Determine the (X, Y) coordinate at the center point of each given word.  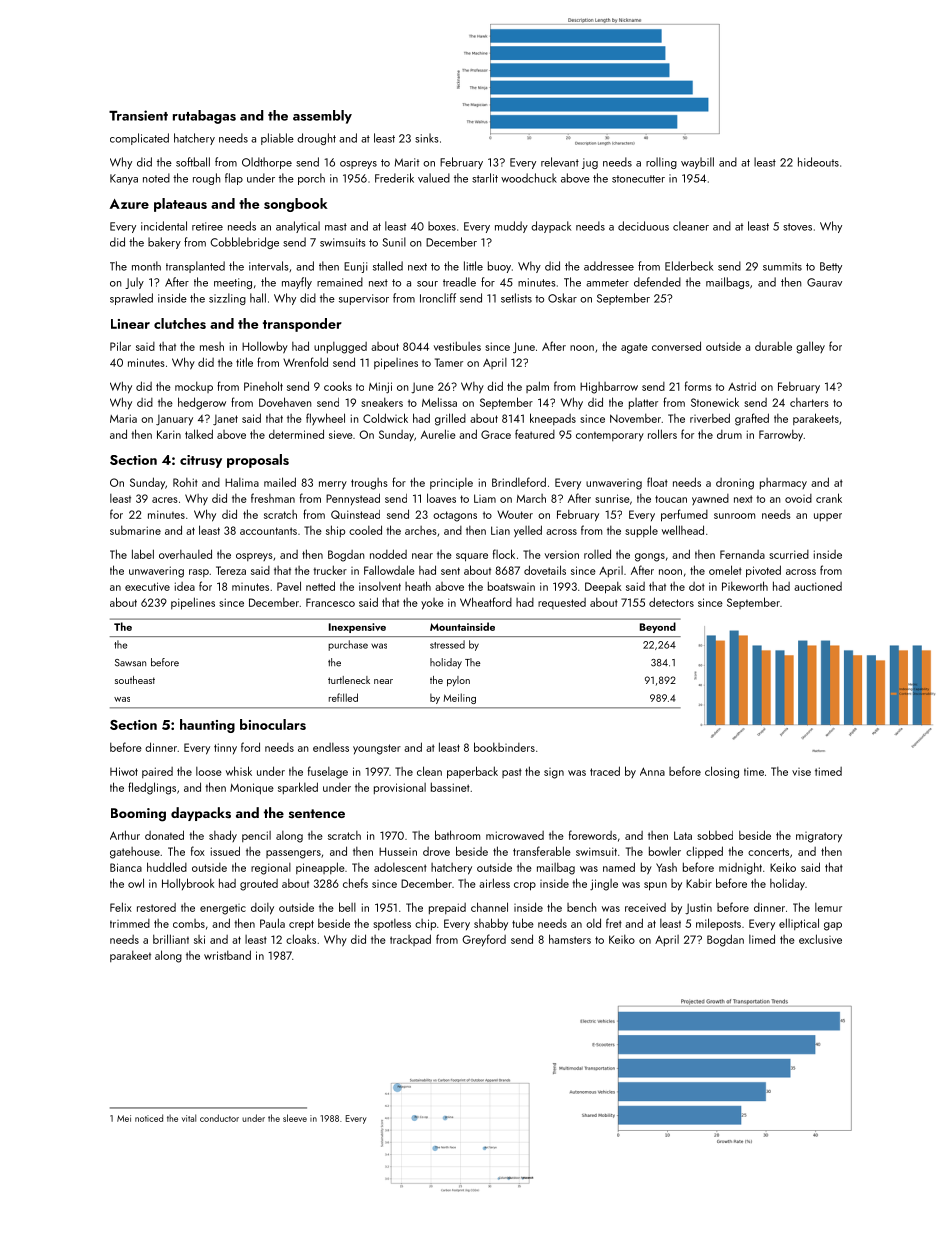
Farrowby (781, 435)
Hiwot (124, 771)
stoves (797, 227)
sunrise (612, 498)
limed (762, 939)
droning (735, 484)
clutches (180, 323)
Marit (407, 162)
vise (801, 772)
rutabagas (204, 117)
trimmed (130, 923)
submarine (135, 530)
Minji (380, 387)
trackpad (410, 940)
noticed (149, 1118)
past (512, 773)
